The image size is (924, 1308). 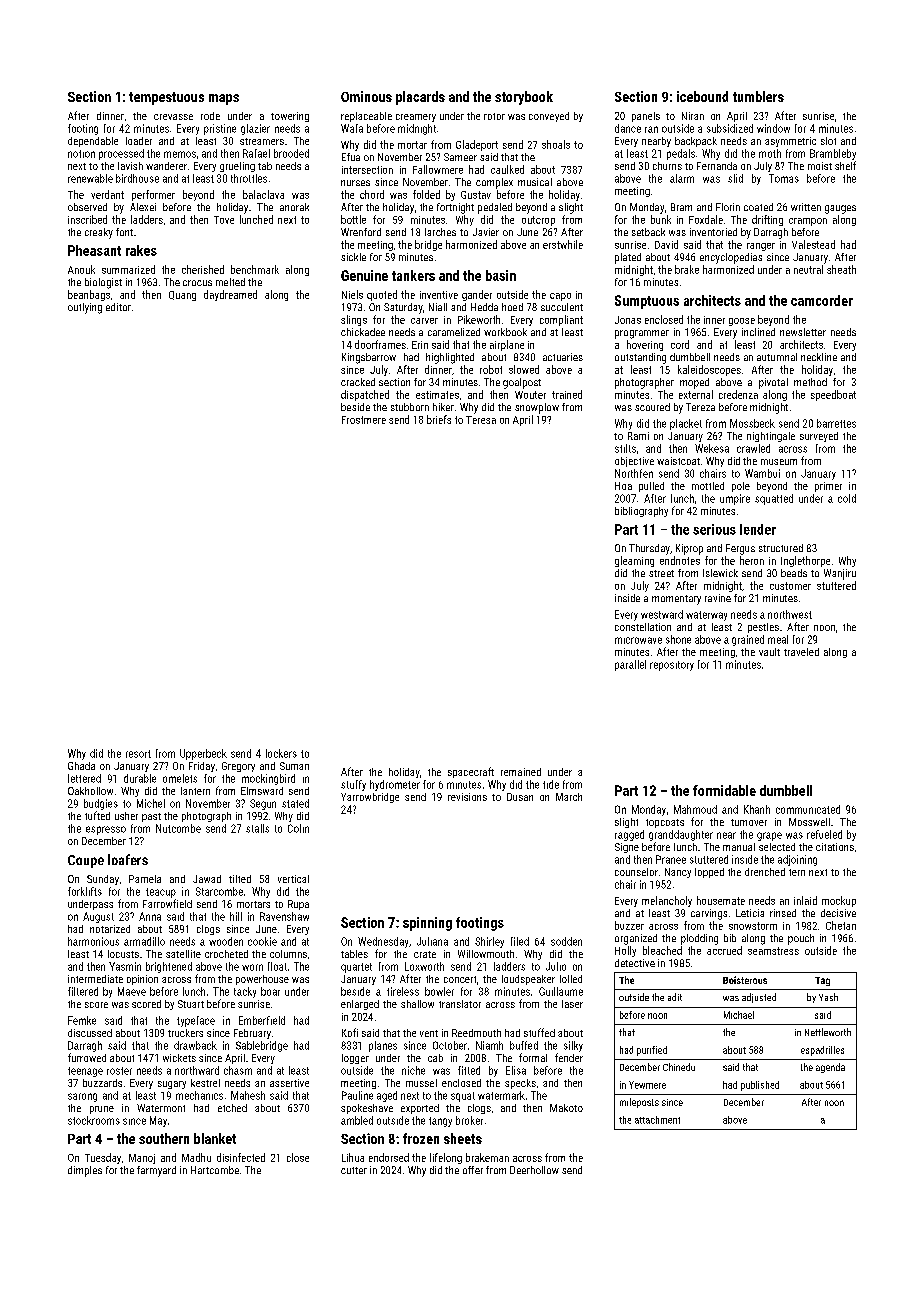 What do you see at coordinates (180, 778) in the image?
I see `omelets` at bounding box center [180, 778].
